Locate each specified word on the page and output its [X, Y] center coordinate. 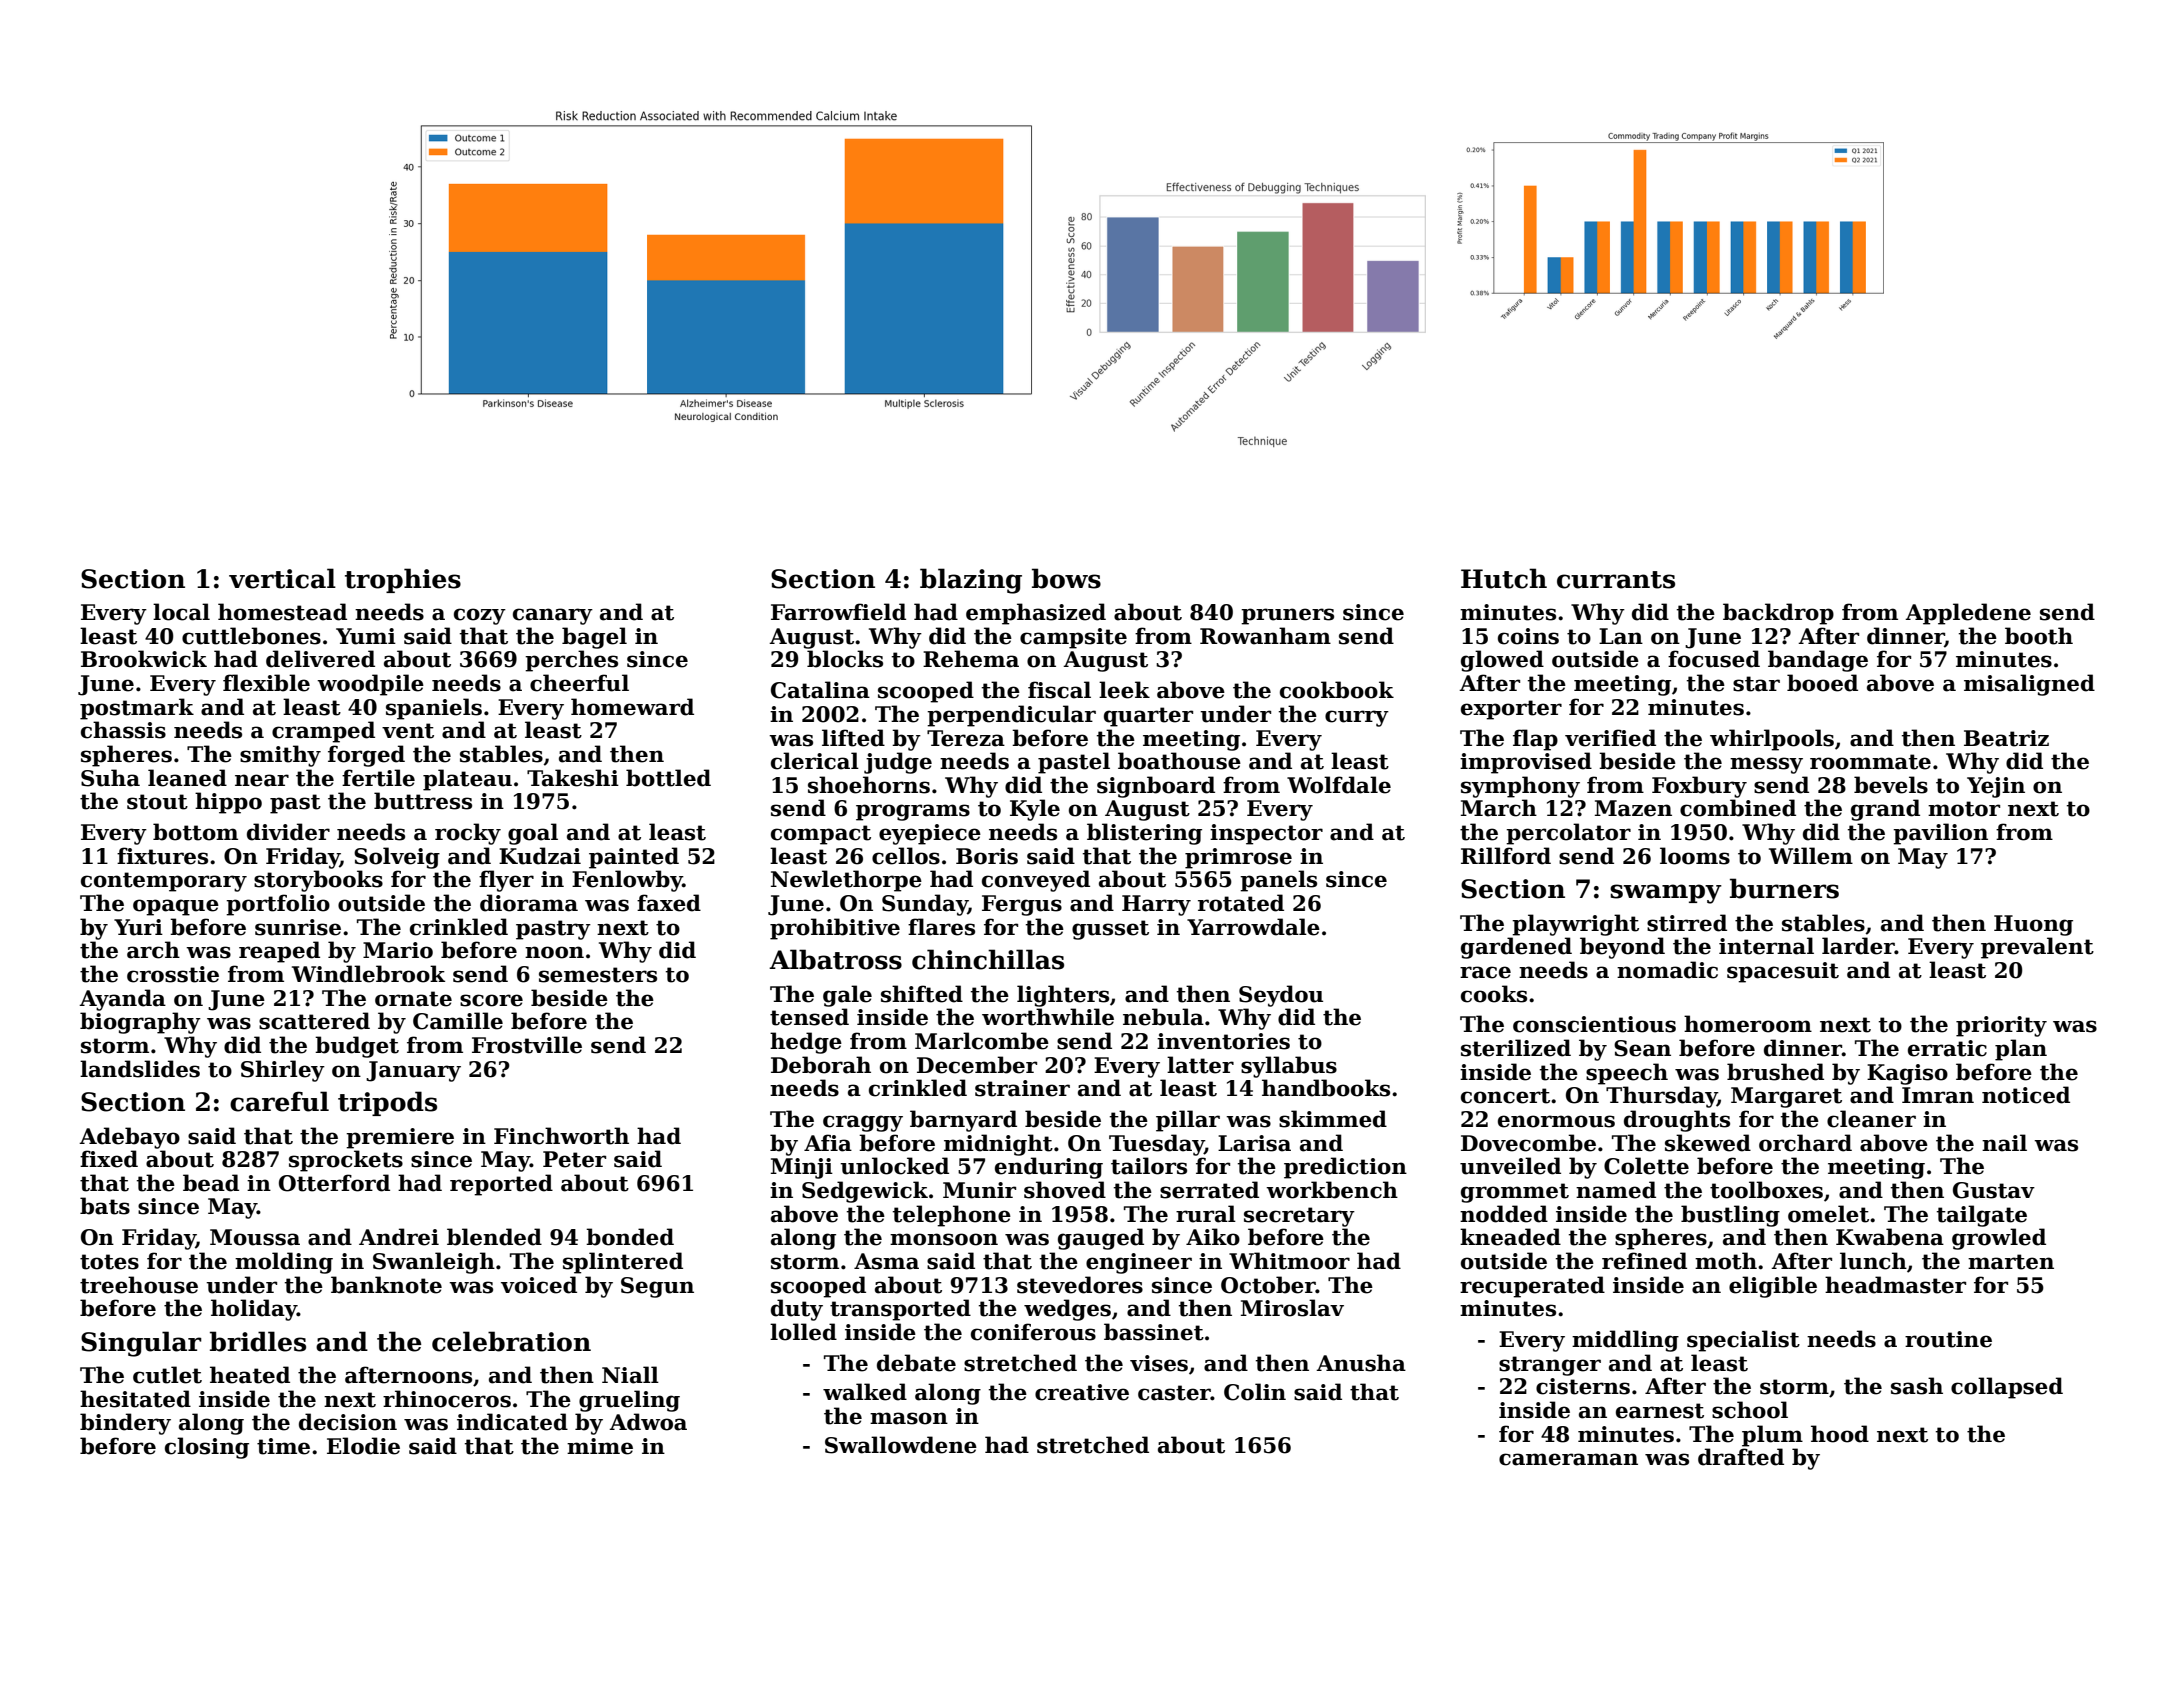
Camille [458, 1021]
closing [207, 1448]
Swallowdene [901, 1445]
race [1485, 972]
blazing [971, 581]
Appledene [1968, 614]
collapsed [2007, 1388]
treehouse [139, 1285]
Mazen [1633, 808]
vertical [282, 578]
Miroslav [1292, 1308]
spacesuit [1783, 972]
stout [157, 802]
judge [898, 763]
